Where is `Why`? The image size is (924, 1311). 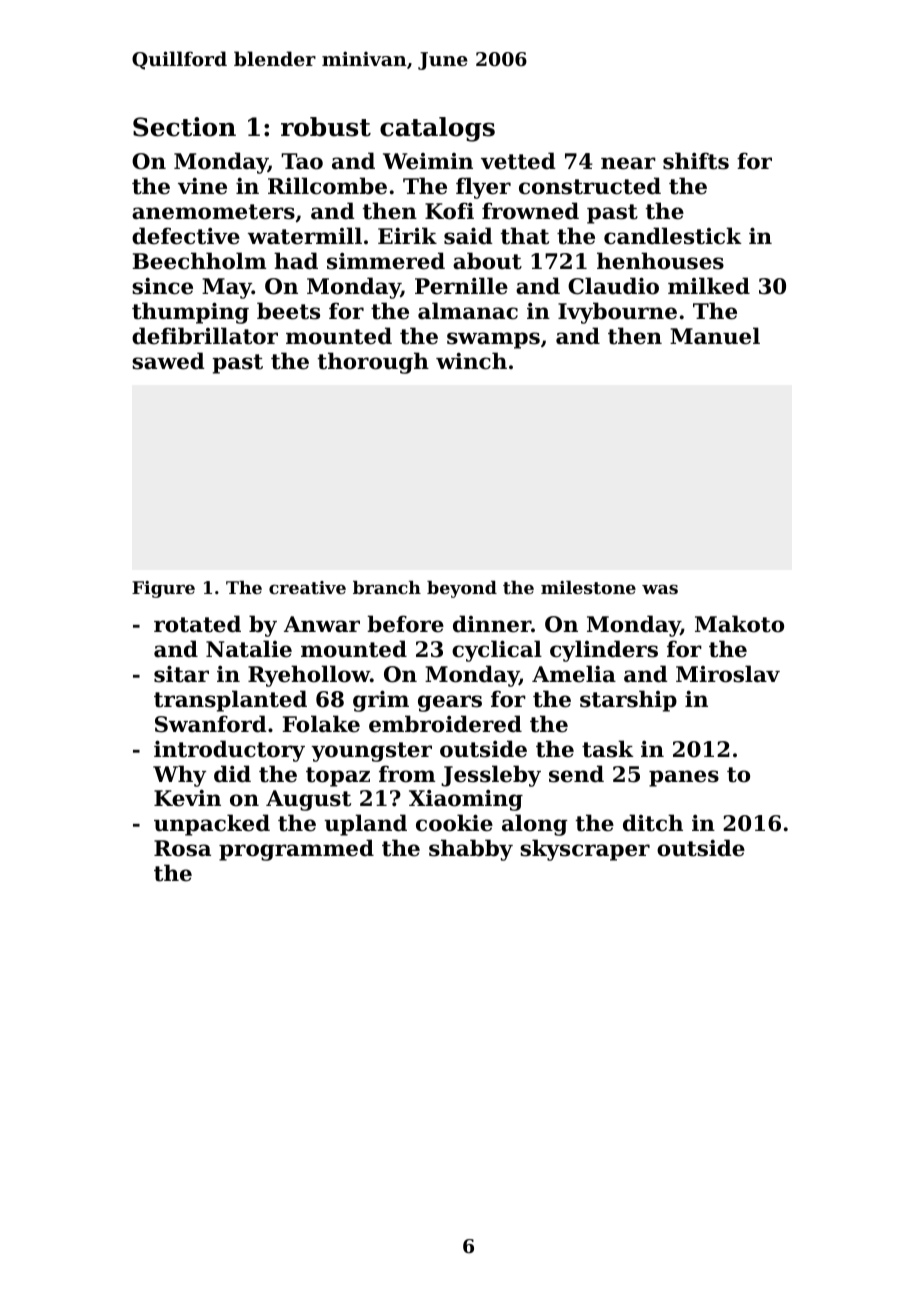
Why is located at coordinates (179, 776).
